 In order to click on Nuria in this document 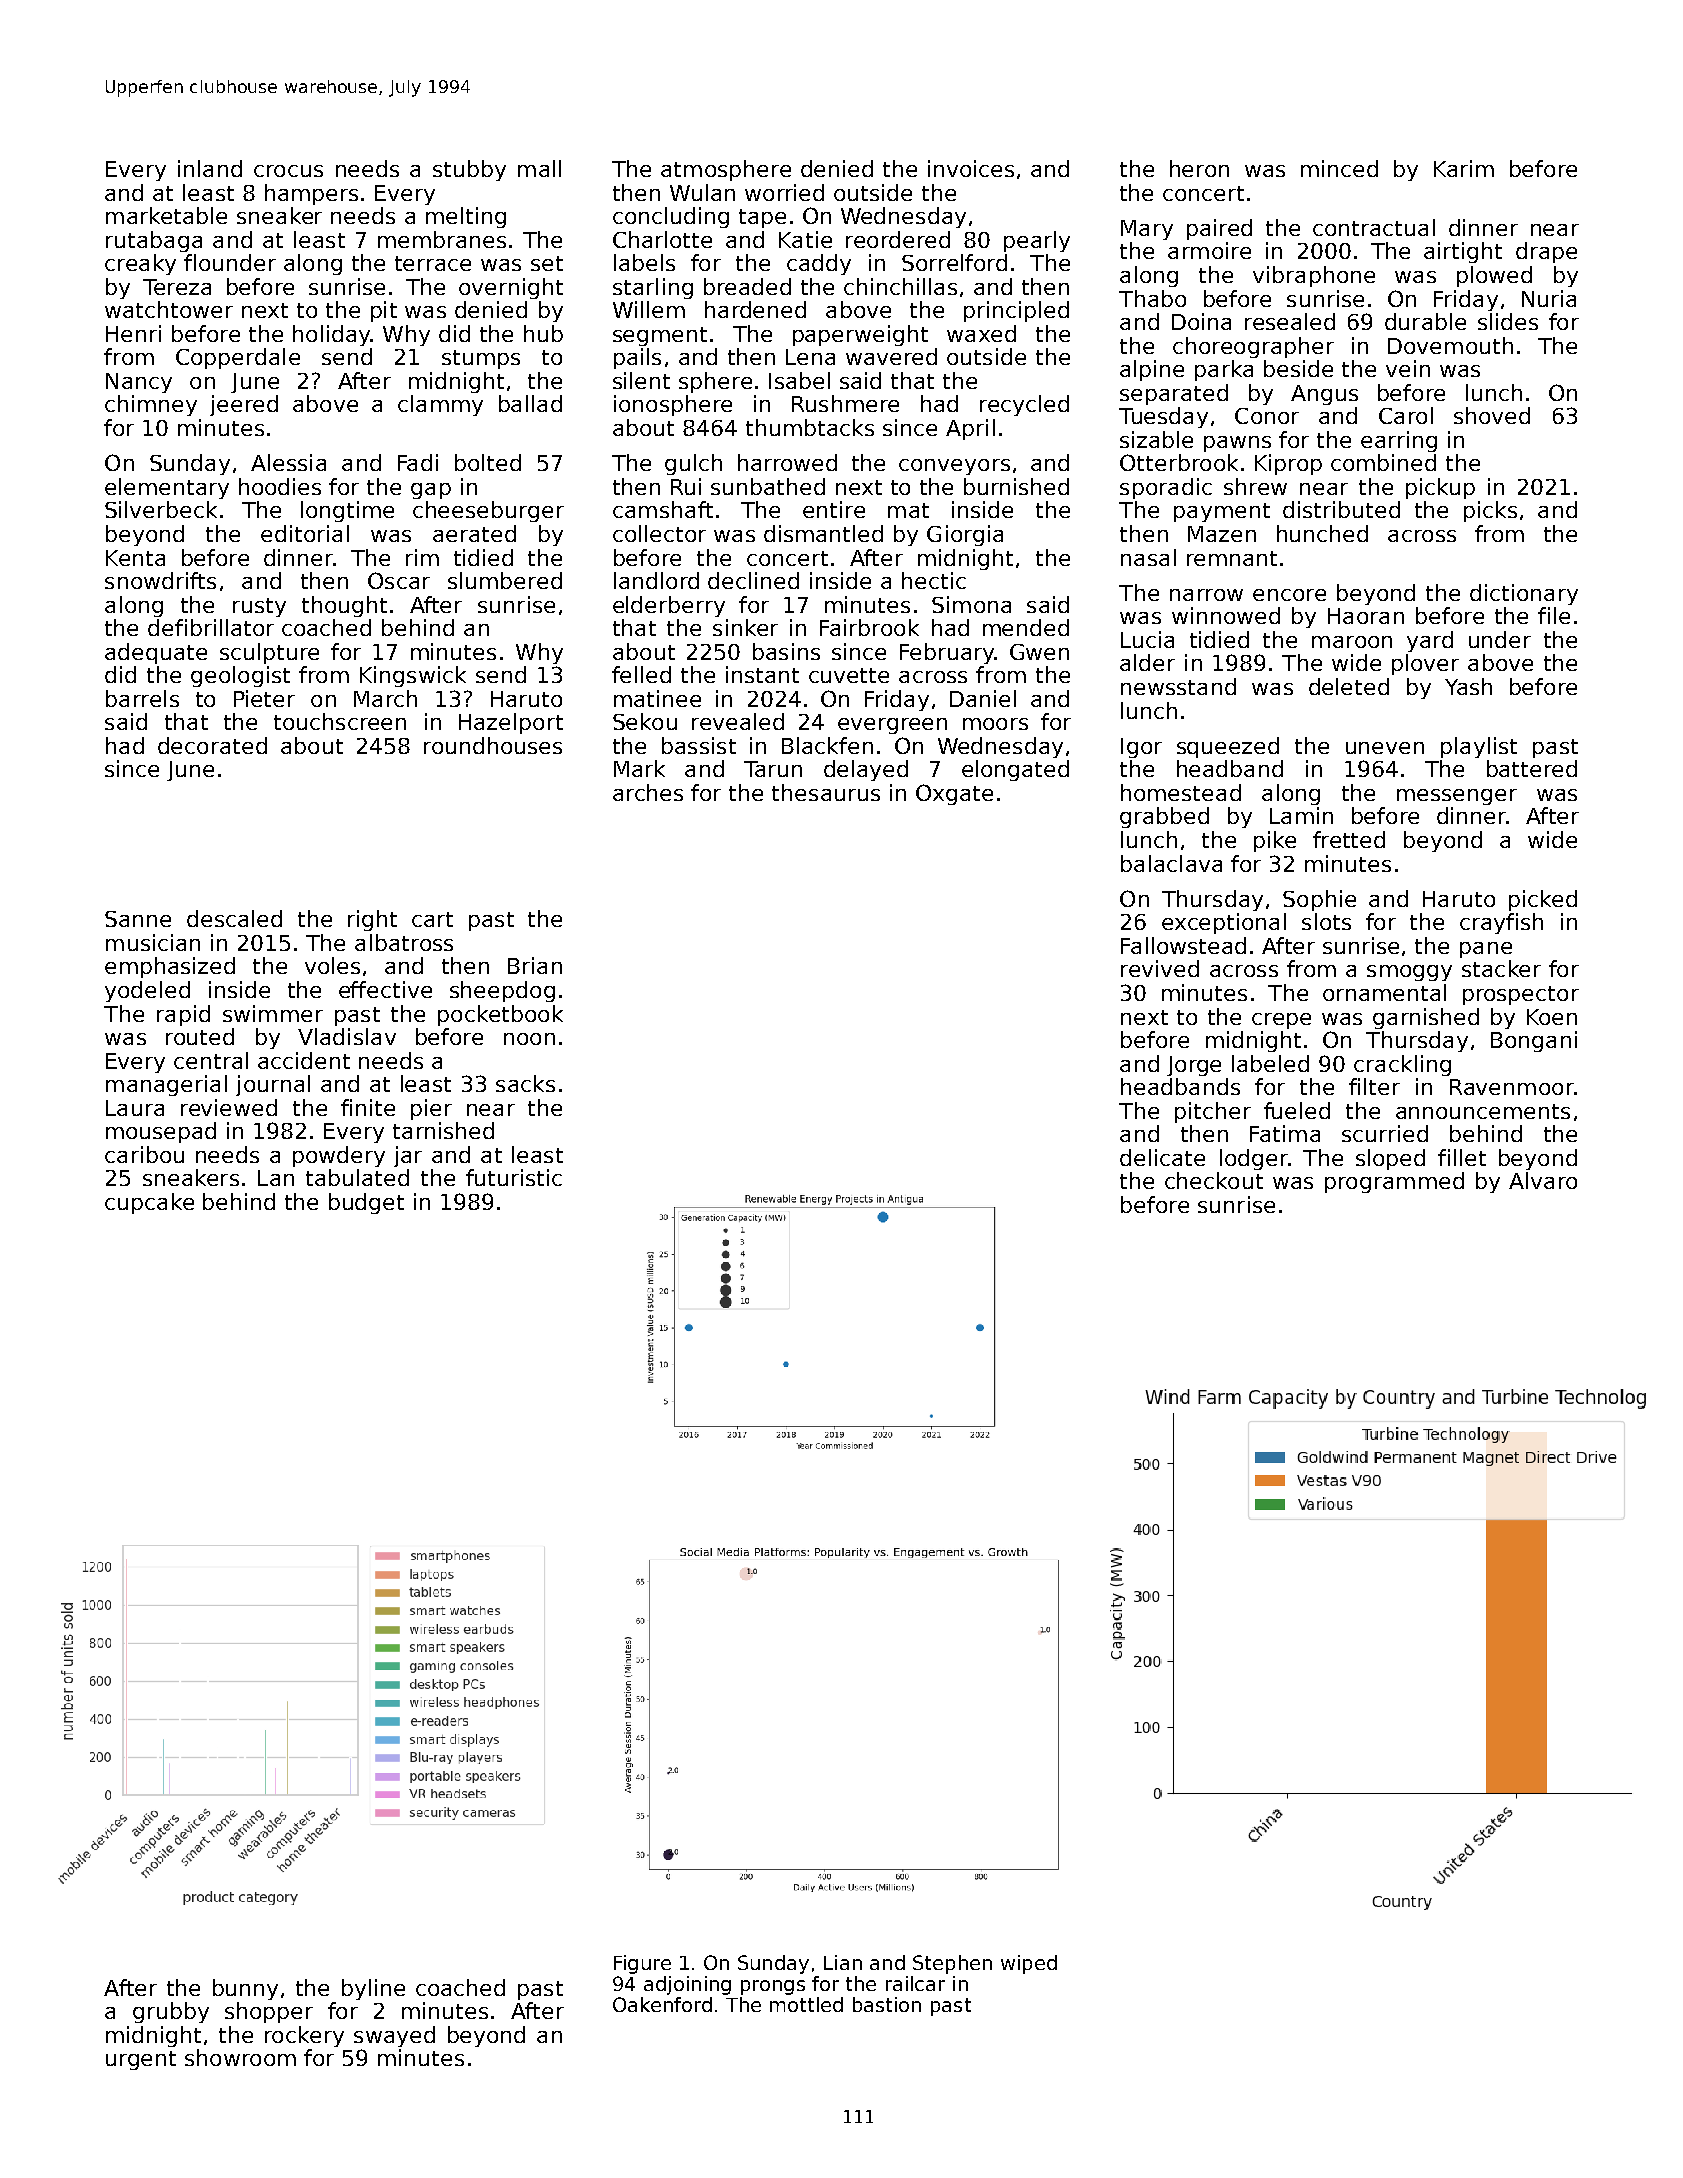, I will do `click(1549, 298)`.
